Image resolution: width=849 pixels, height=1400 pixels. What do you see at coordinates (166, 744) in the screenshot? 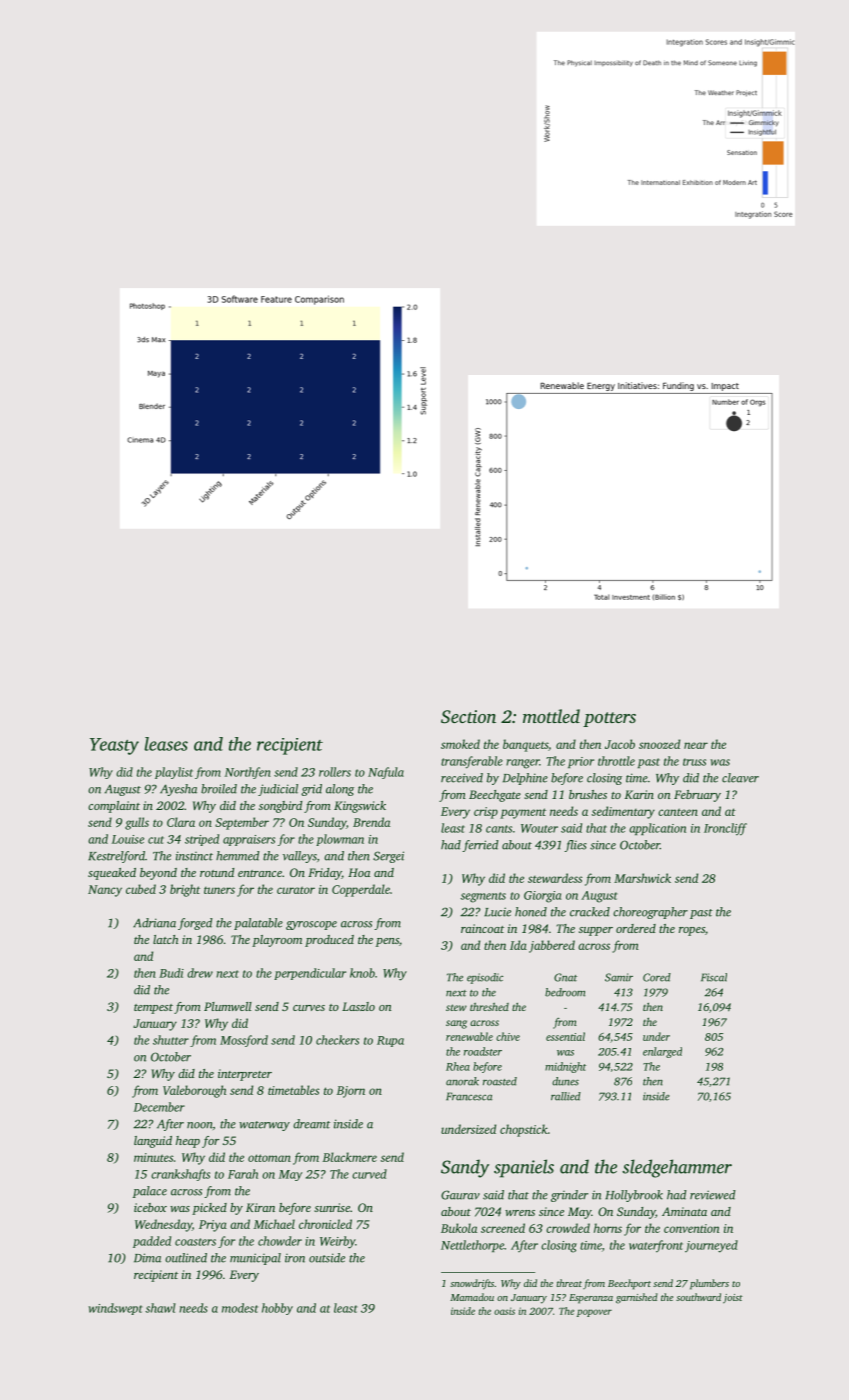
I see `leases` at bounding box center [166, 744].
